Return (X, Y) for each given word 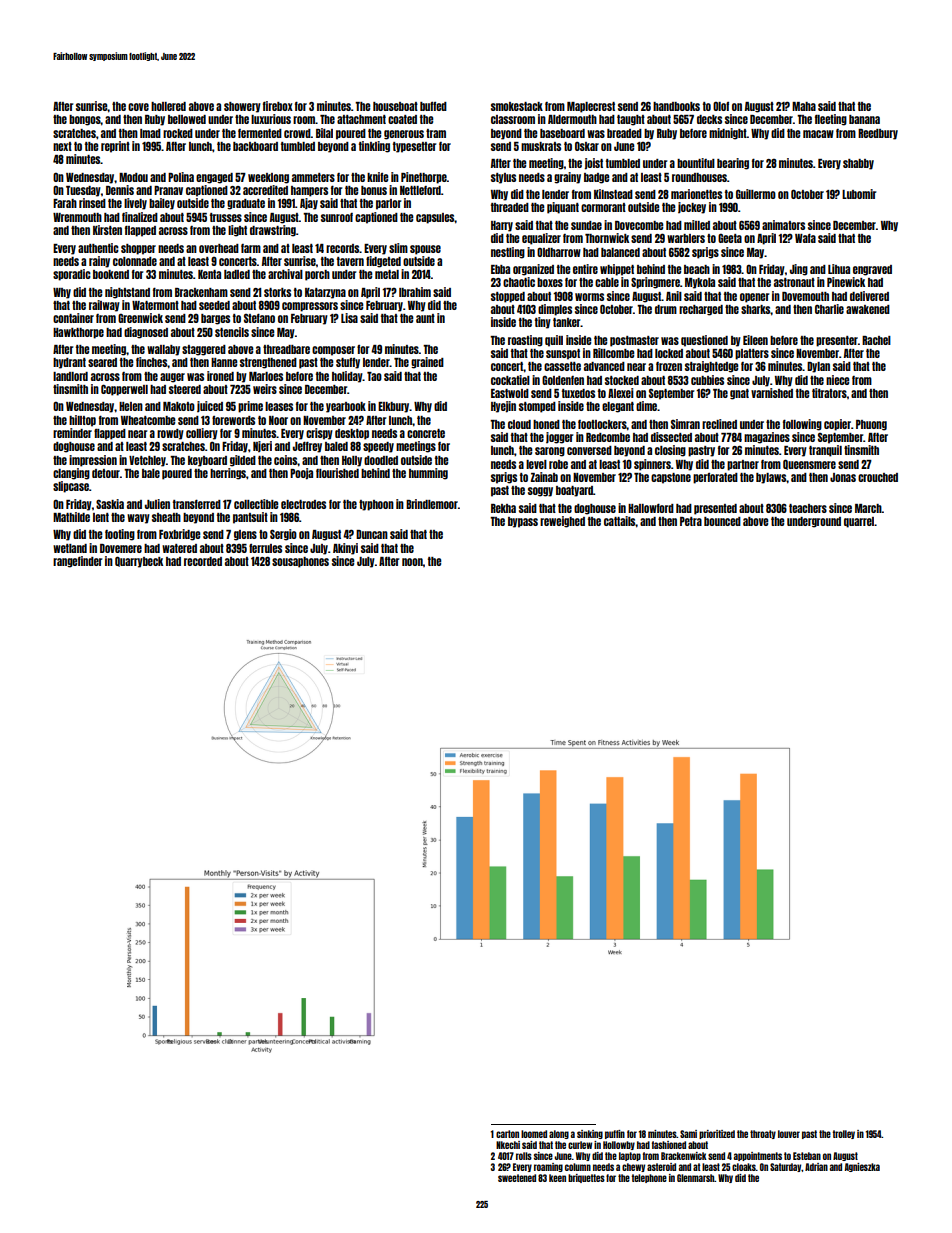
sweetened (517, 1178)
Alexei (621, 393)
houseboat (395, 106)
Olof (721, 106)
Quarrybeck (139, 562)
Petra (691, 521)
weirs (265, 389)
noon (412, 562)
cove (138, 107)
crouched (878, 477)
